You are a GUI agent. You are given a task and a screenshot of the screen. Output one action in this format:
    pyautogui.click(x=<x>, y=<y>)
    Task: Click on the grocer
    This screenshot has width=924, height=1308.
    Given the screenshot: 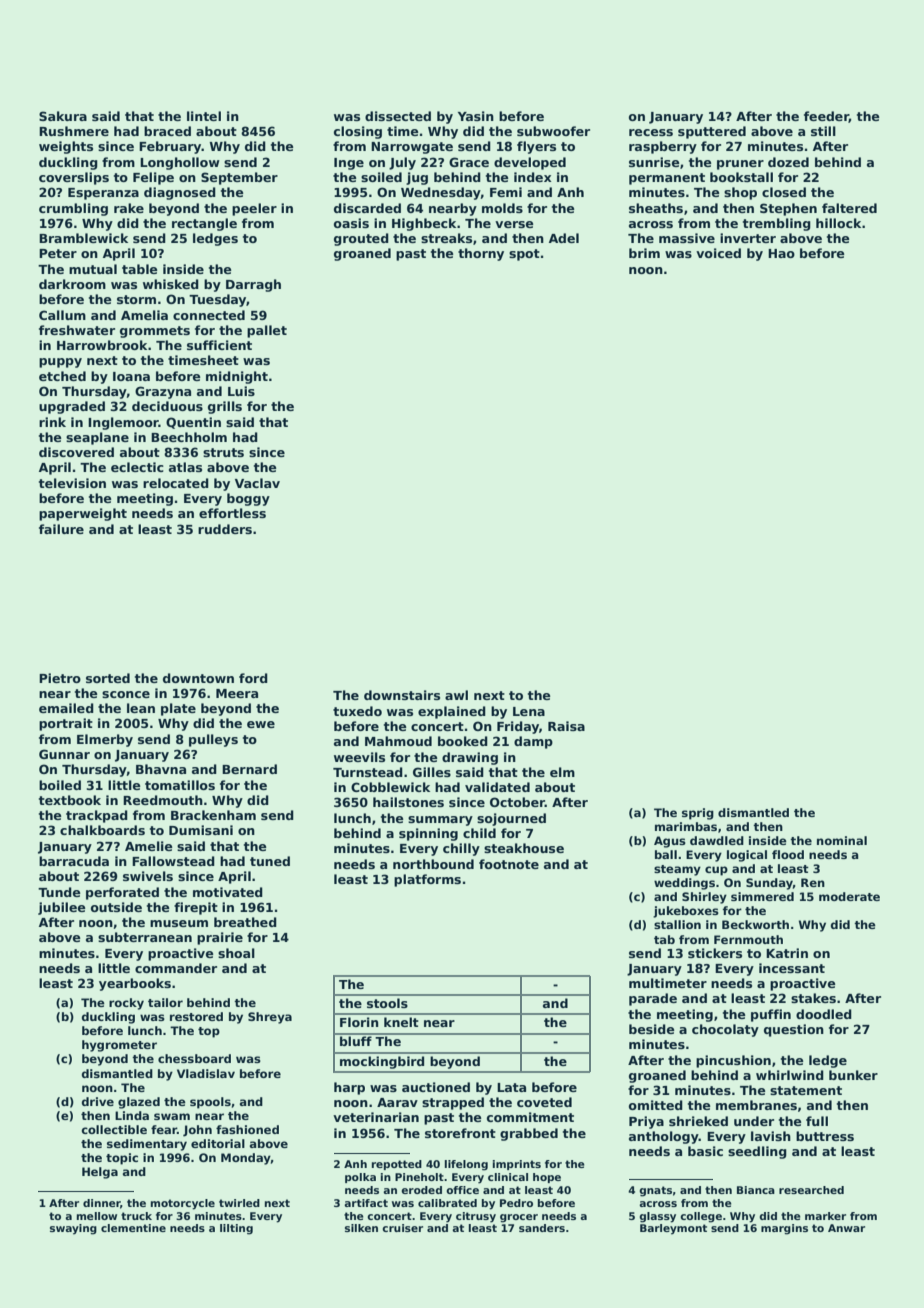 What is the action you would take?
    pyautogui.click(x=519, y=1218)
